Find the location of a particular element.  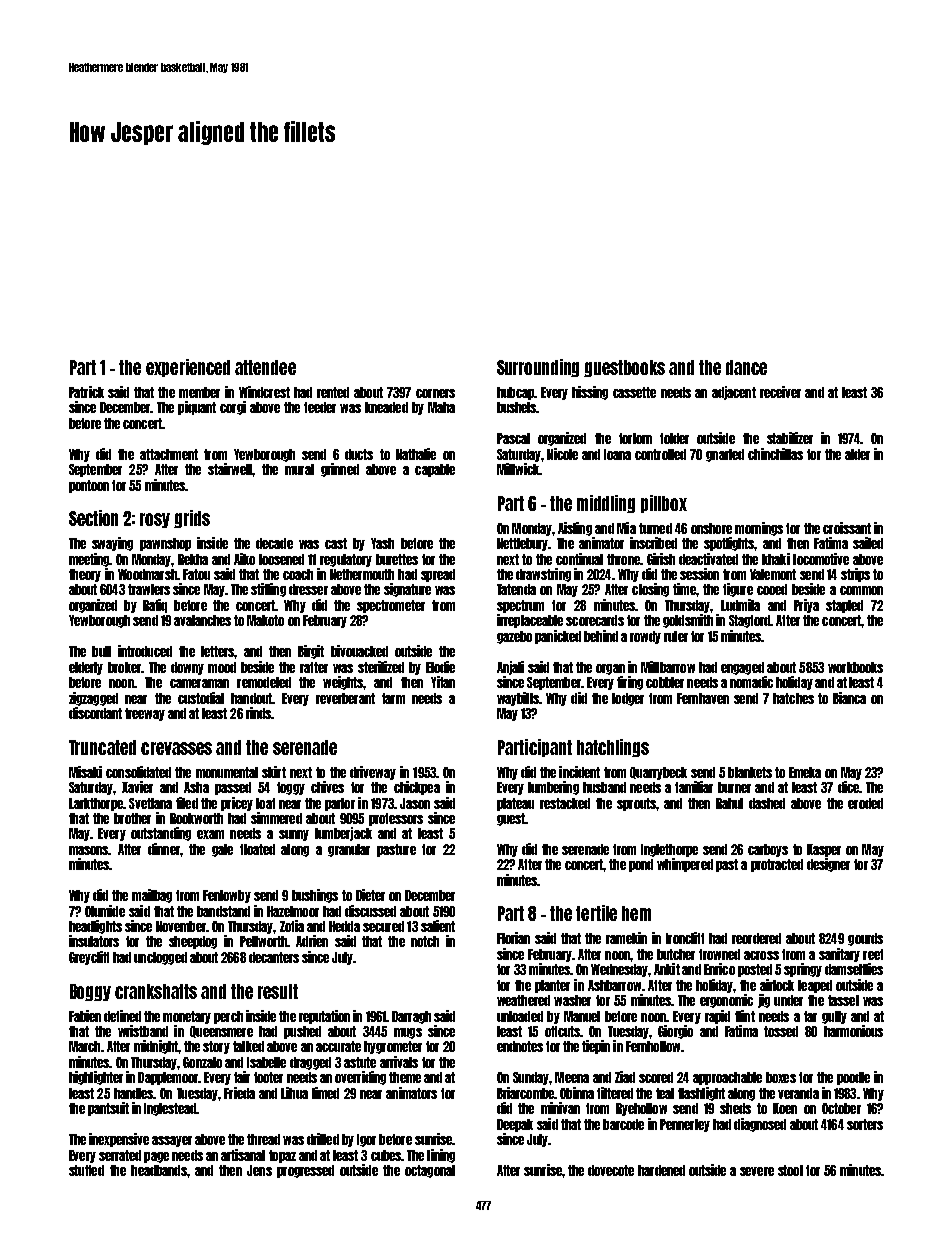

Surrounding is located at coordinates (538, 368).
